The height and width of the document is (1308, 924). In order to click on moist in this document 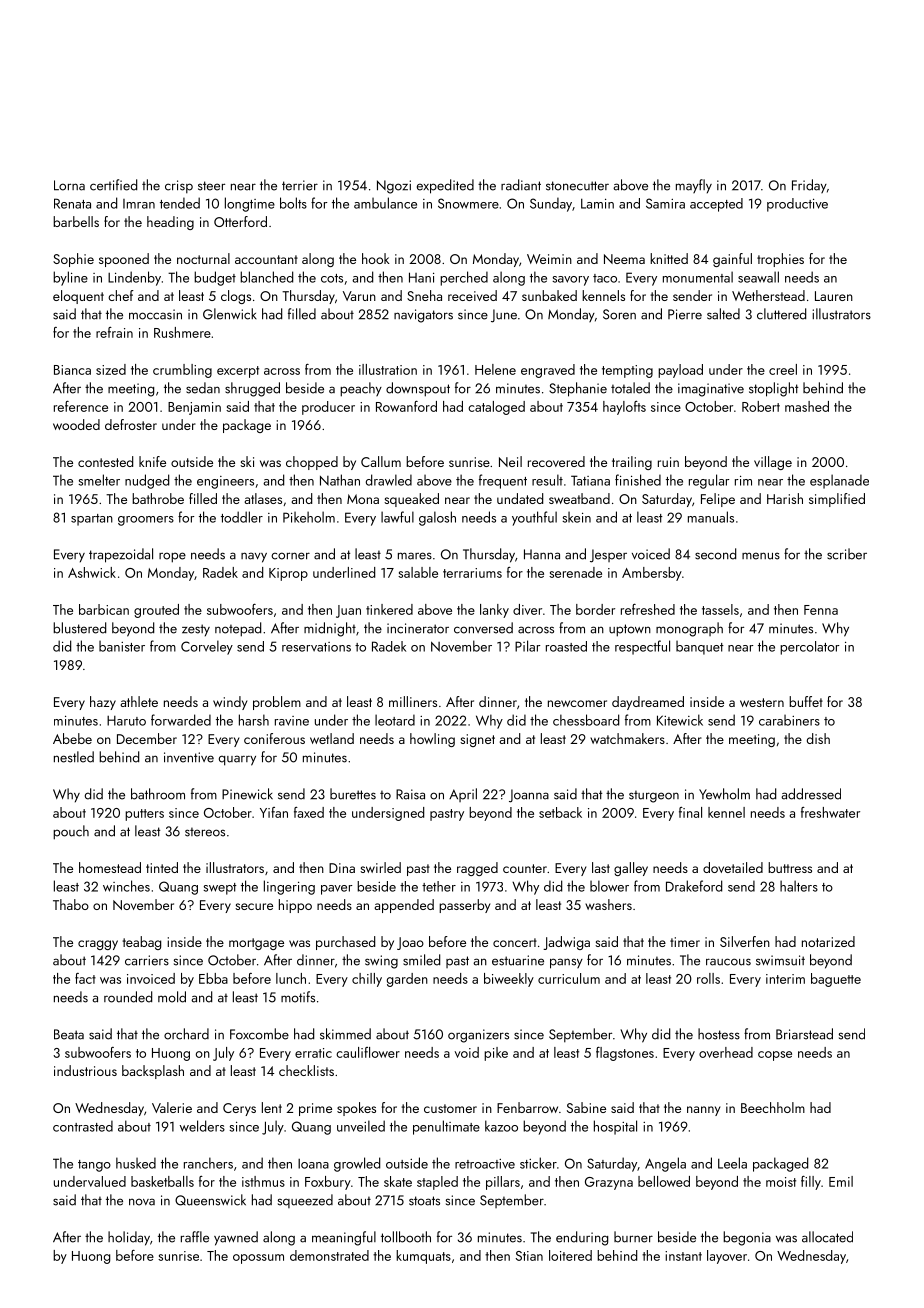, I will do `click(781, 1182)`.
